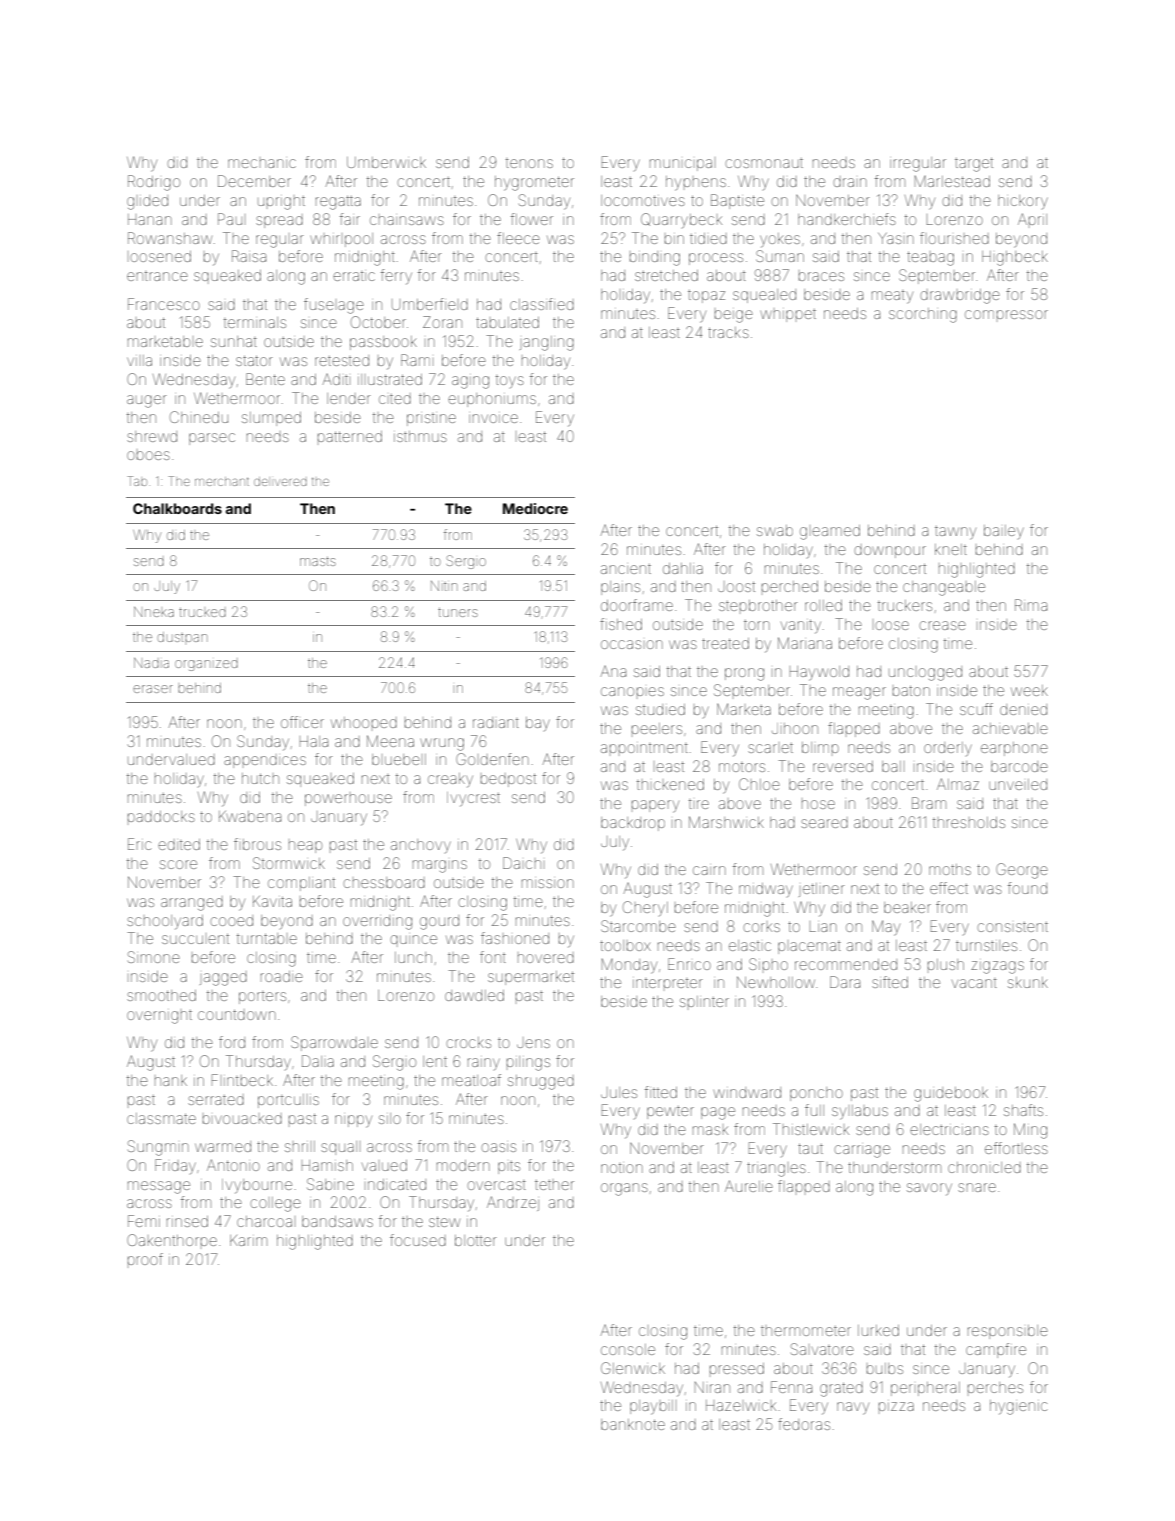  I want to click on hank, so click(171, 1080).
